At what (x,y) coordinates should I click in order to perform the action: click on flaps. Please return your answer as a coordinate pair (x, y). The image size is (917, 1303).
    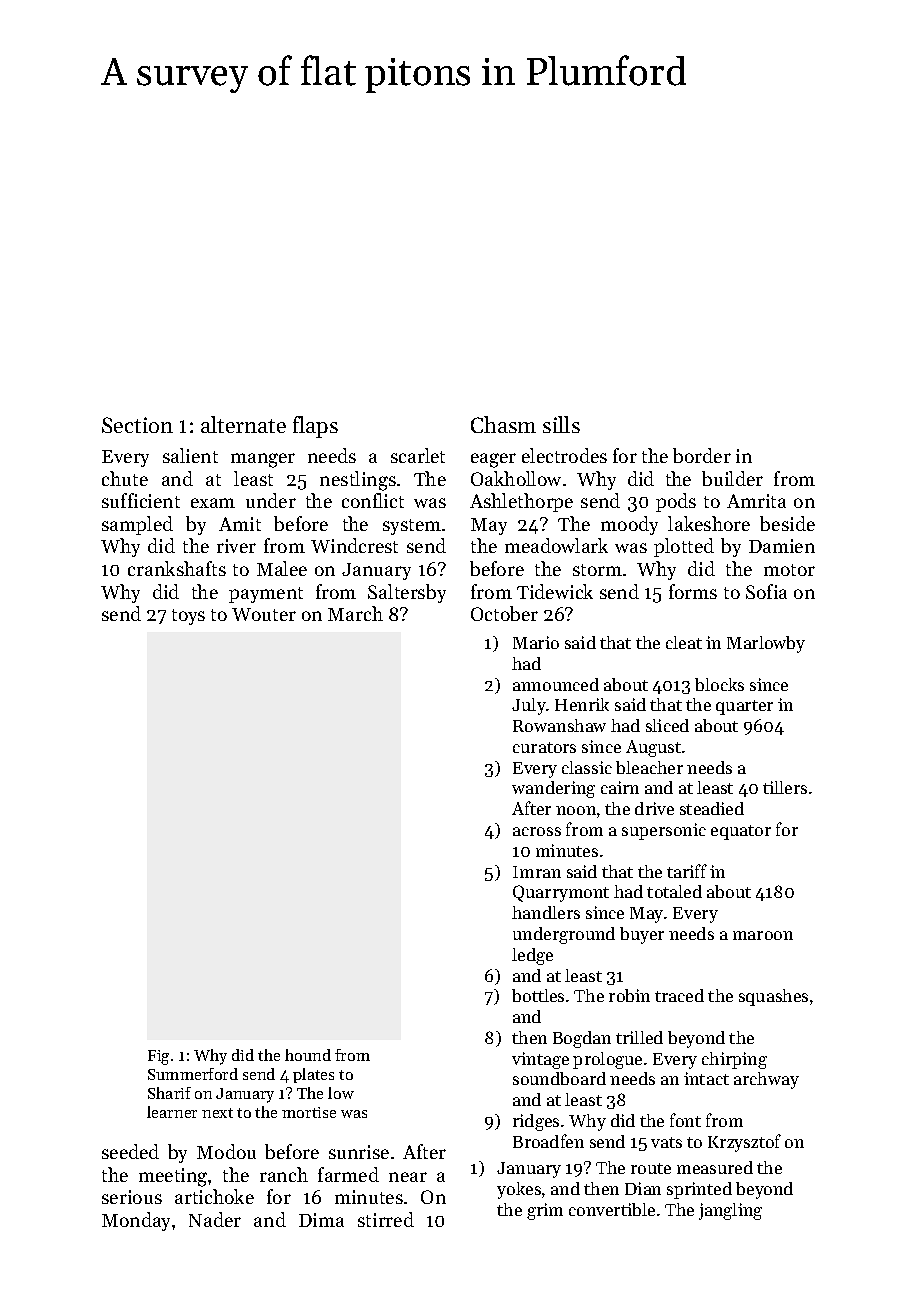
    Looking at the image, I should click on (315, 427).
